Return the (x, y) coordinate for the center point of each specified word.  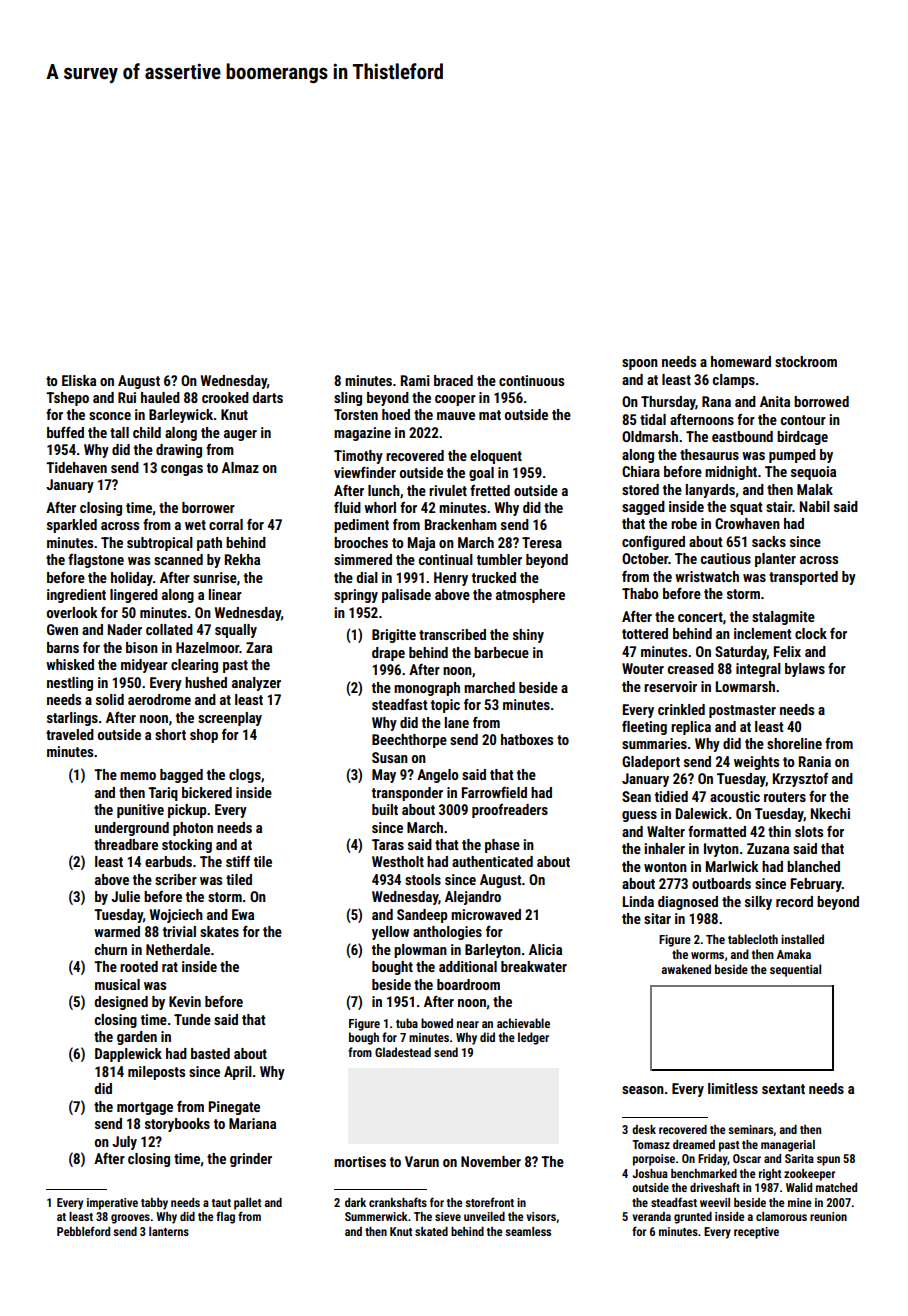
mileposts (156, 1073)
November (491, 1161)
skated (431, 1231)
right (770, 1175)
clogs (245, 776)
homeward (741, 361)
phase (502, 846)
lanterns (169, 1231)
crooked (225, 397)
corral (226, 524)
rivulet (448, 490)
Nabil (815, 506)
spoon (640, 364)
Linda (638, 901)
